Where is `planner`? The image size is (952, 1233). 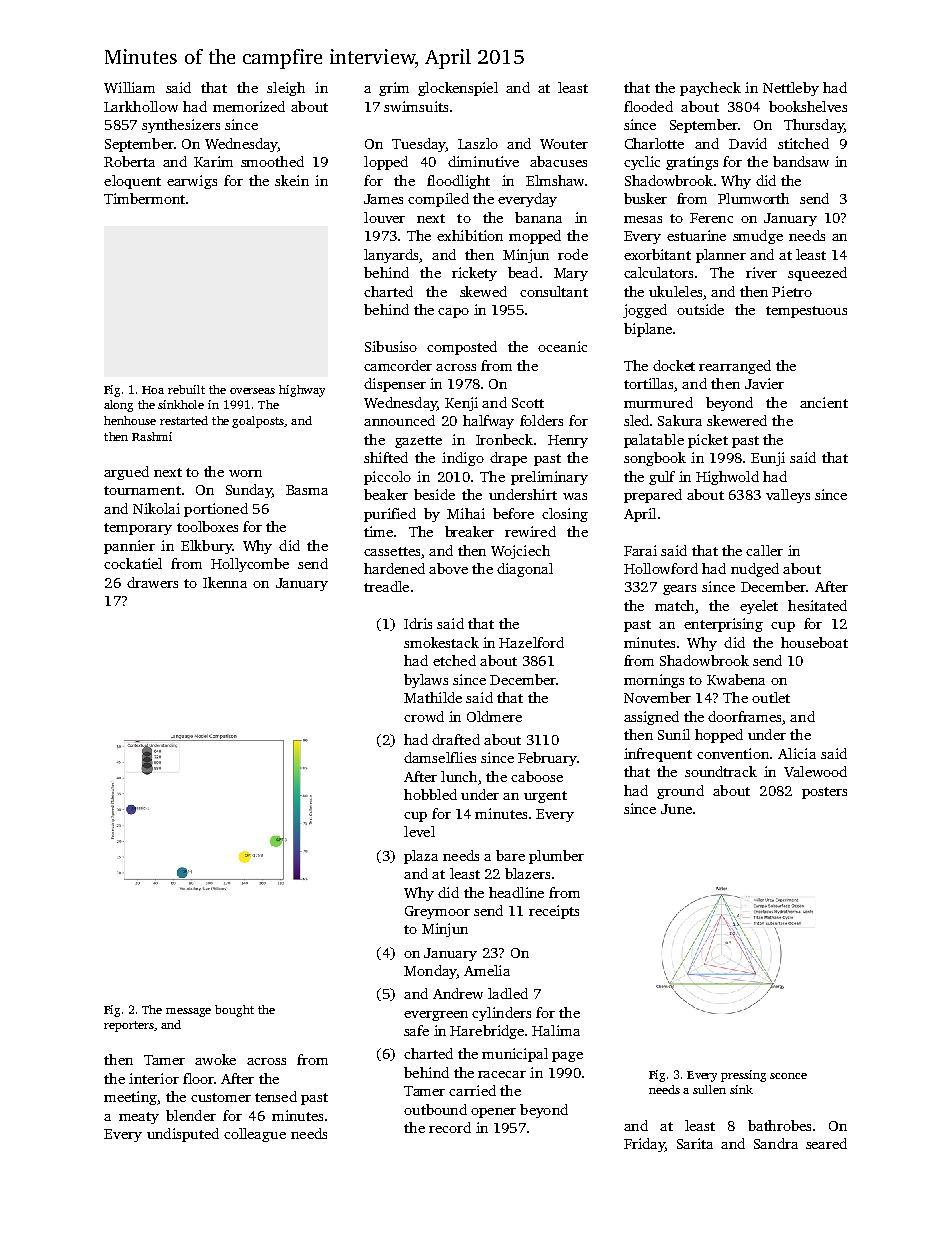
planner is located at coordinates (721, 256).
